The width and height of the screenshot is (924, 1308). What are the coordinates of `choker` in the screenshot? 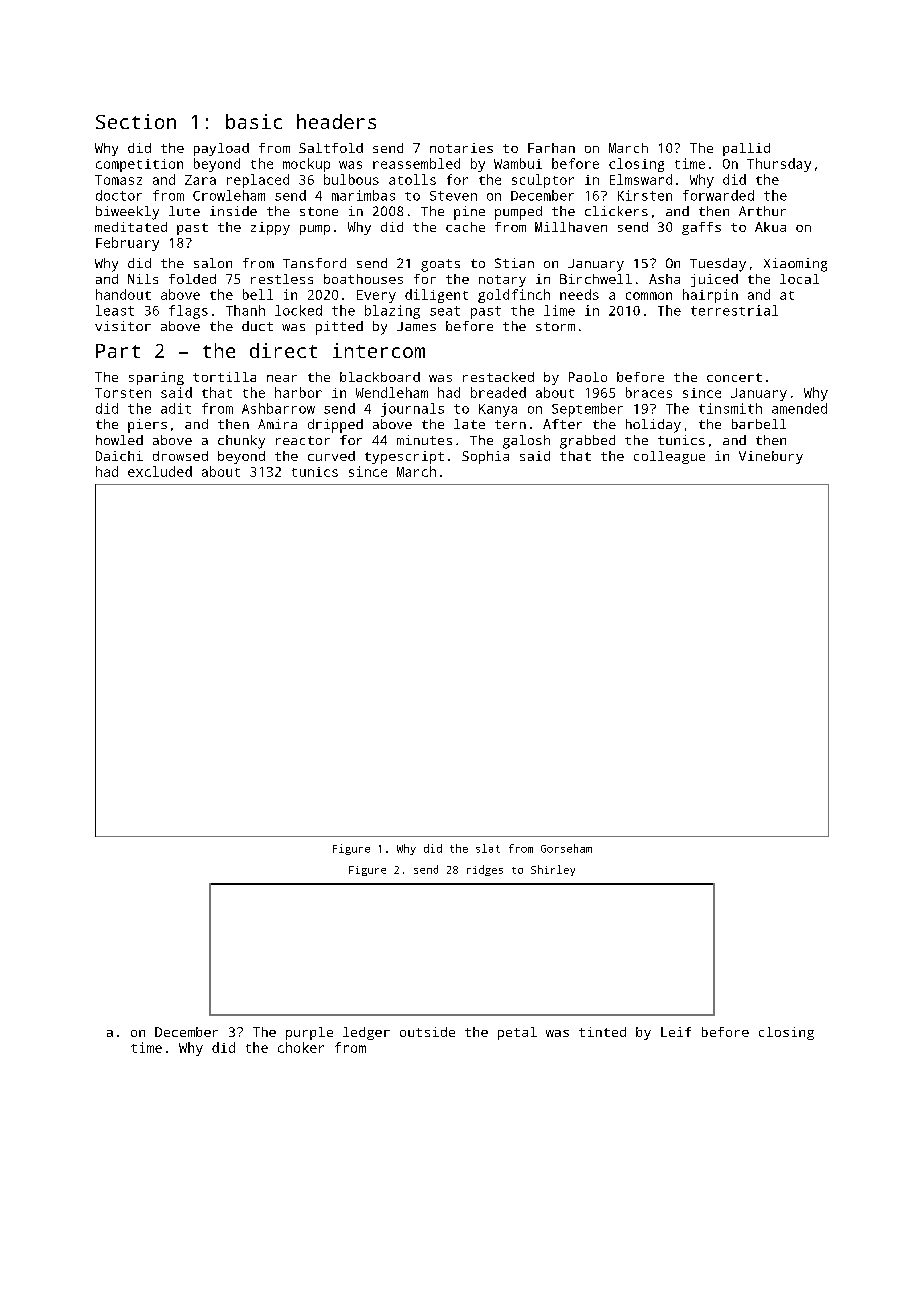 It's located at (301, 1047).
